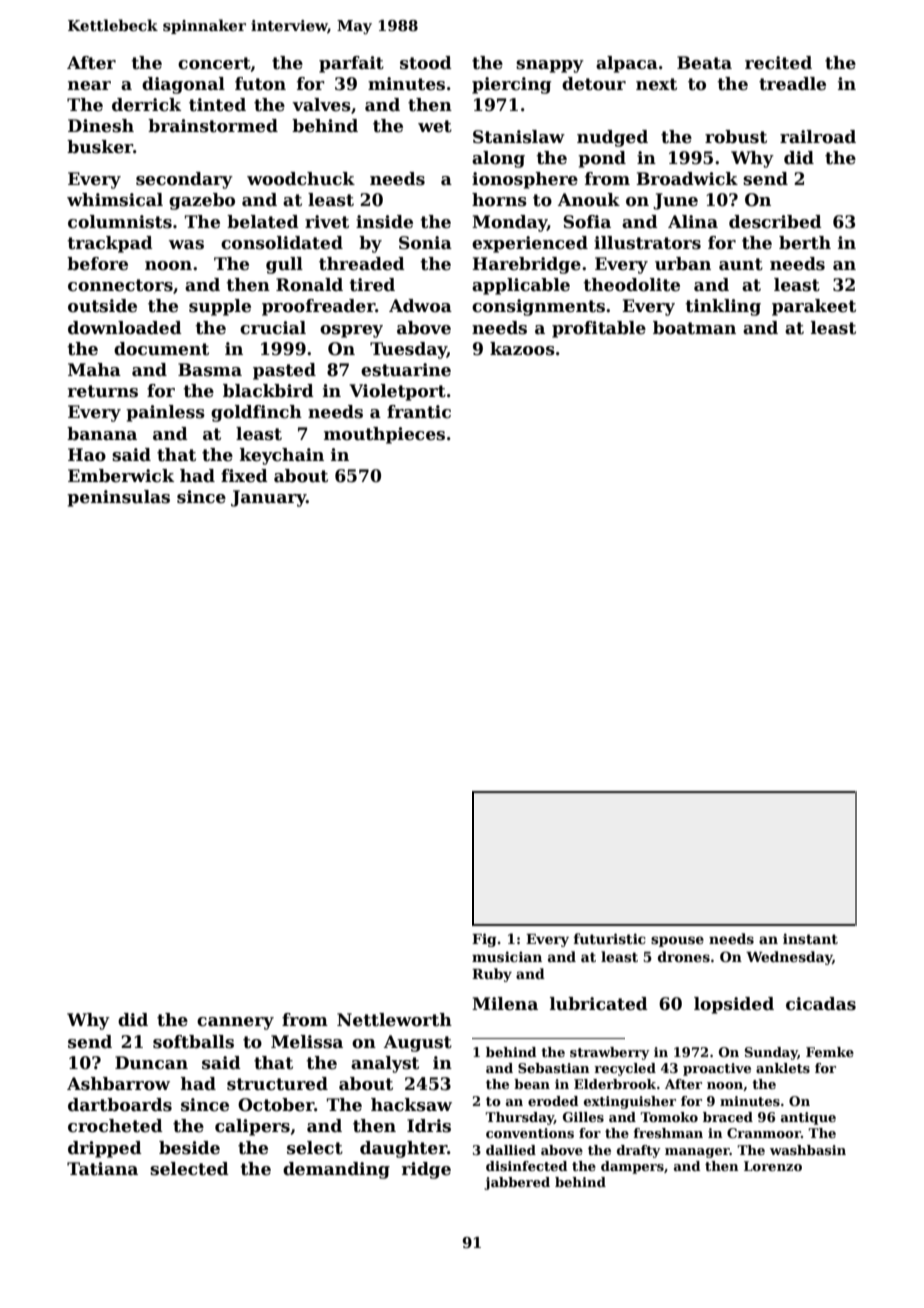  What do you see at coordinates (694, 328) in the image?
I see `boatman` at bounding box center [694, 328].
